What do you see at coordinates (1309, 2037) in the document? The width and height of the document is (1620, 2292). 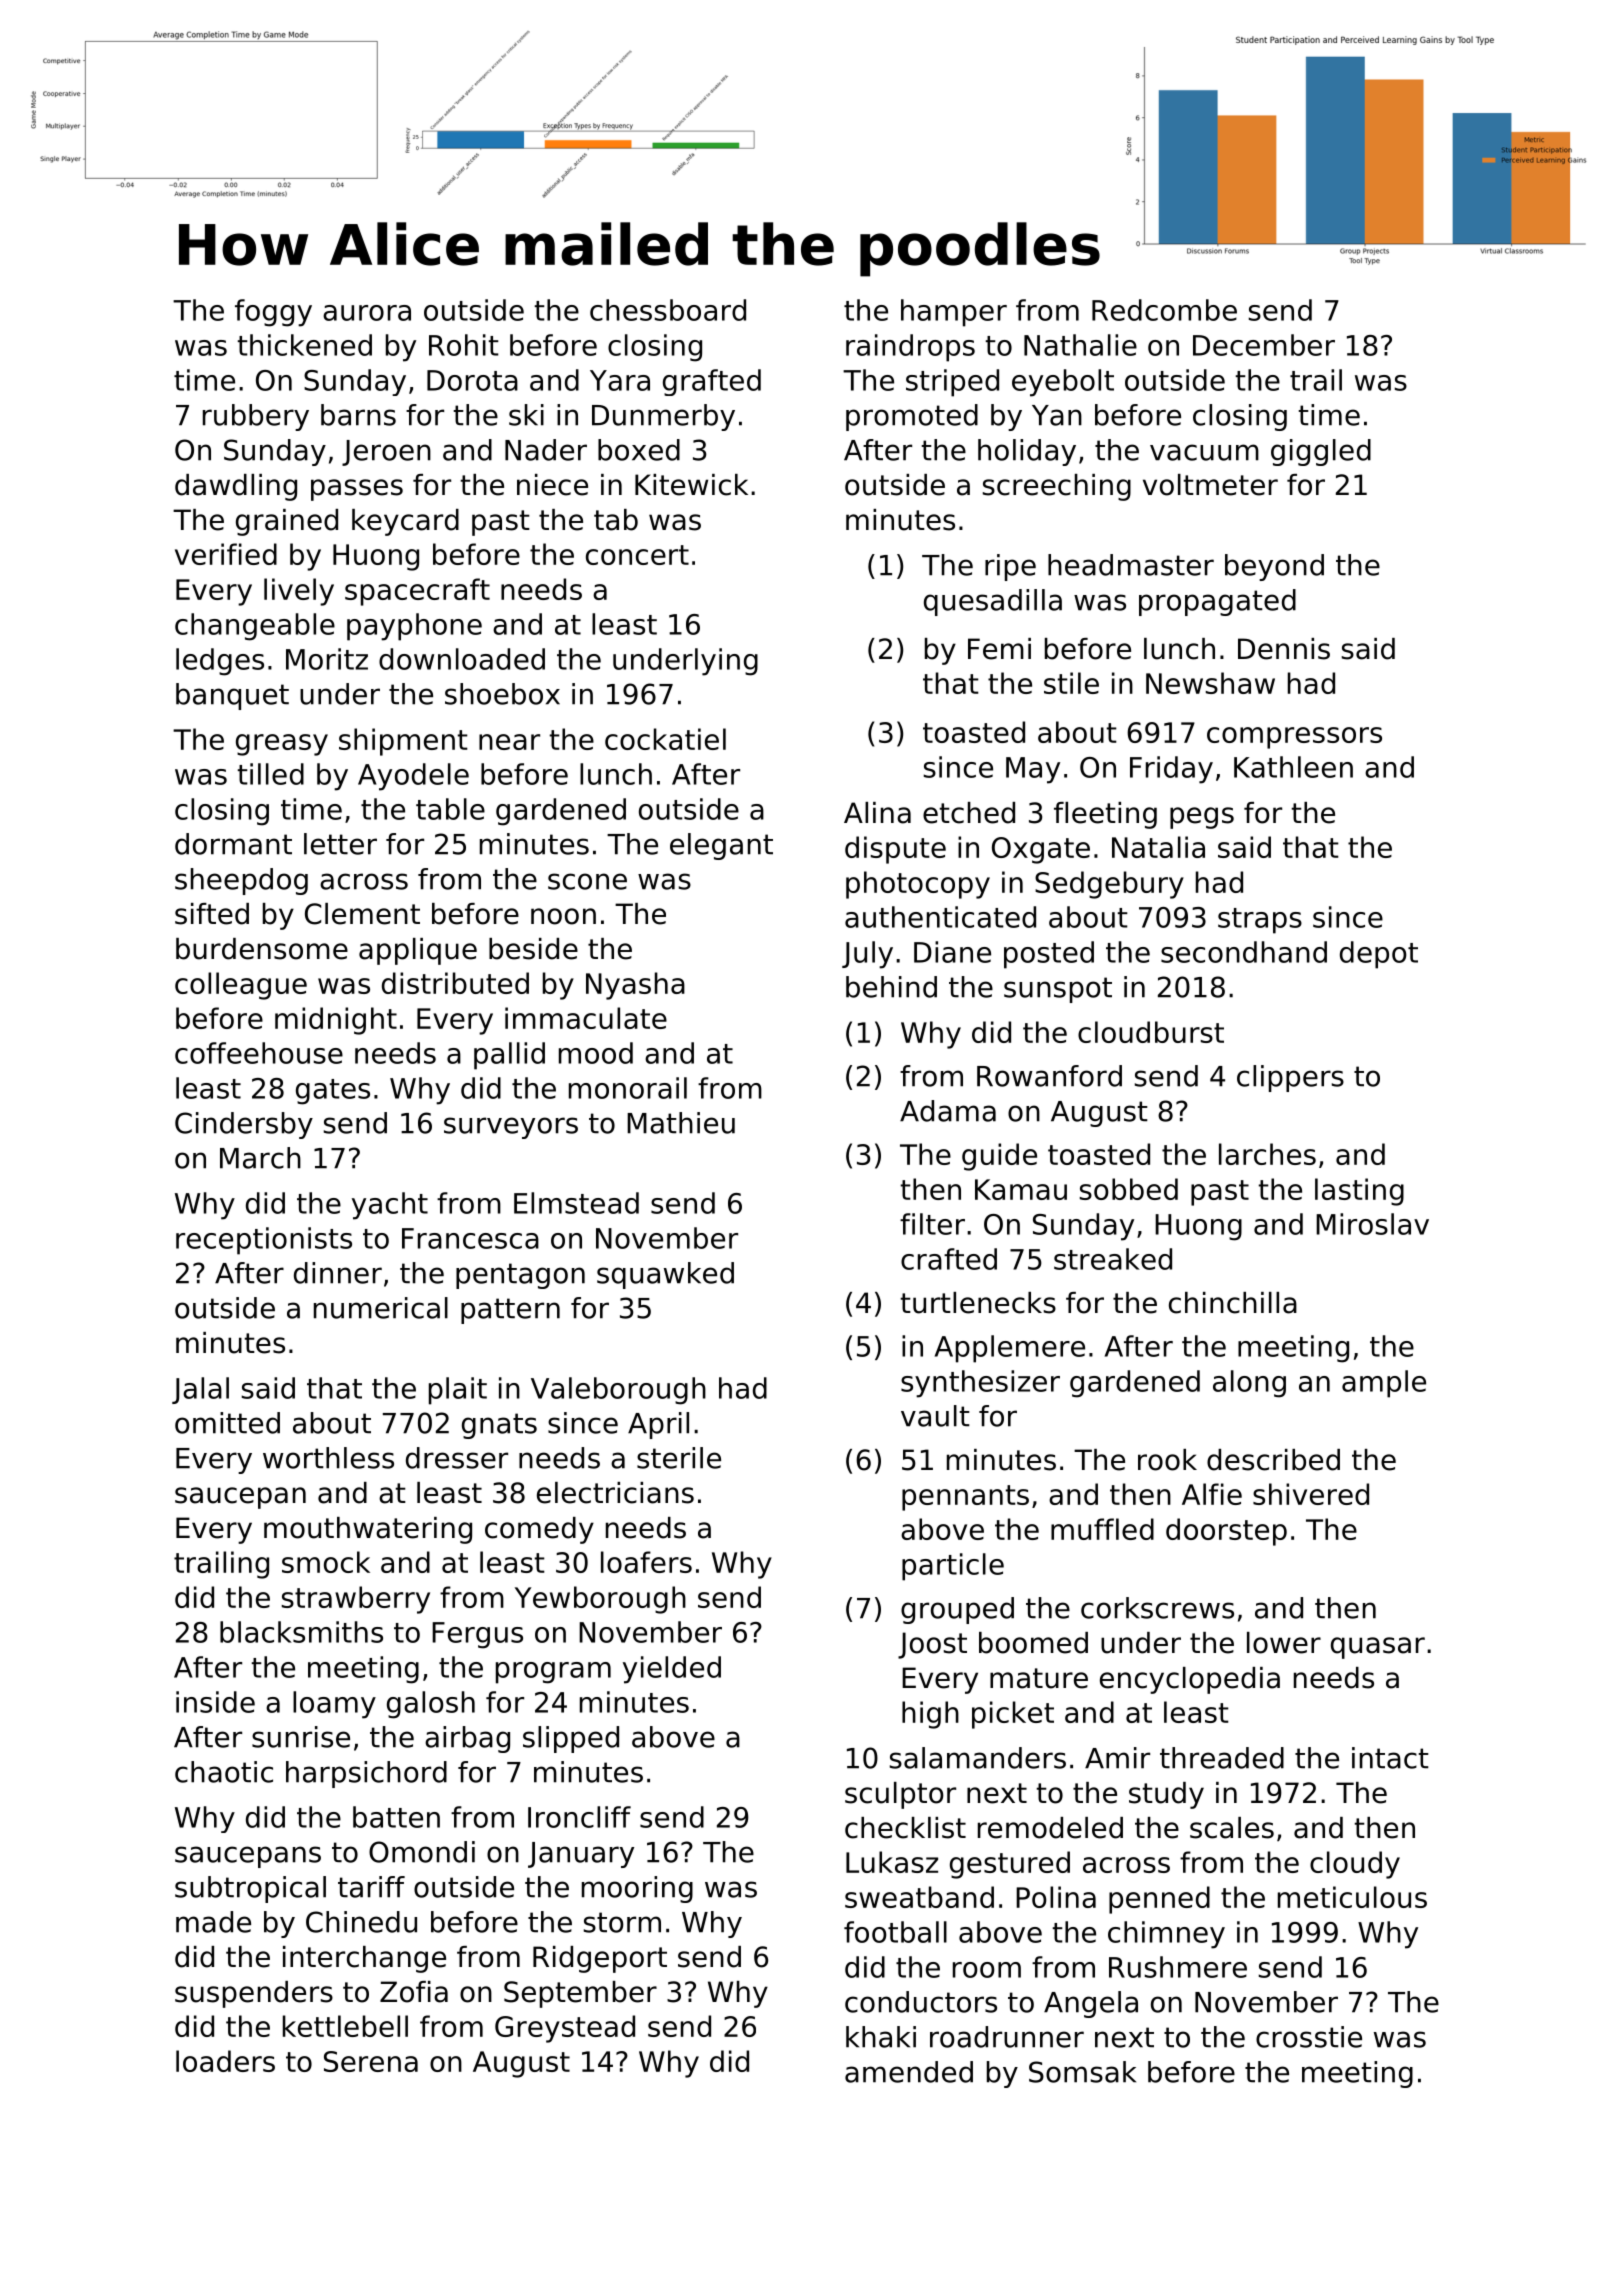 I see `crosstie` at bounding box center [1309, 2037].
